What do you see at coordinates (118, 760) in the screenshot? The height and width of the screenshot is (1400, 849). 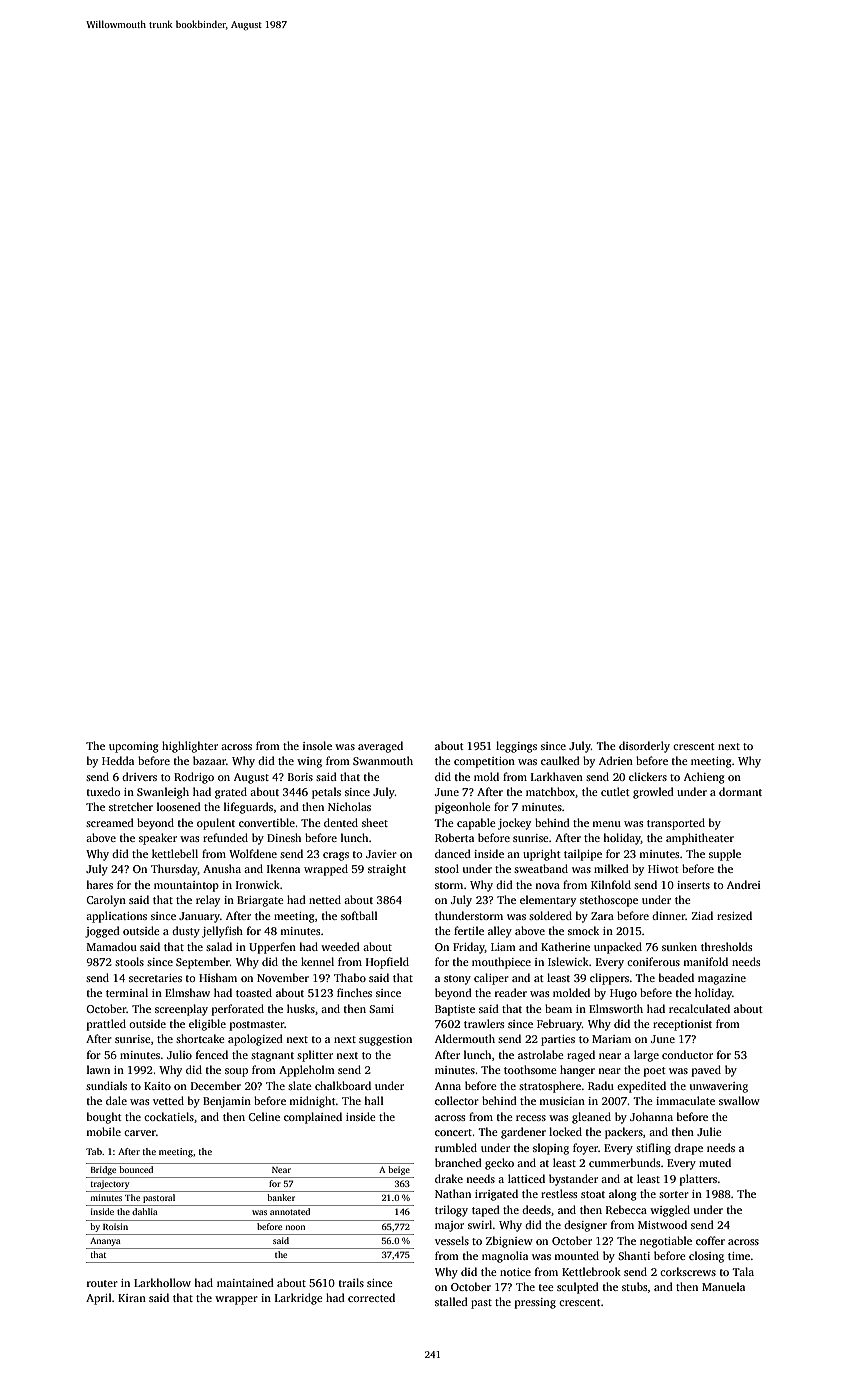 I see `Hedda` at bounding box center [118, 760].
